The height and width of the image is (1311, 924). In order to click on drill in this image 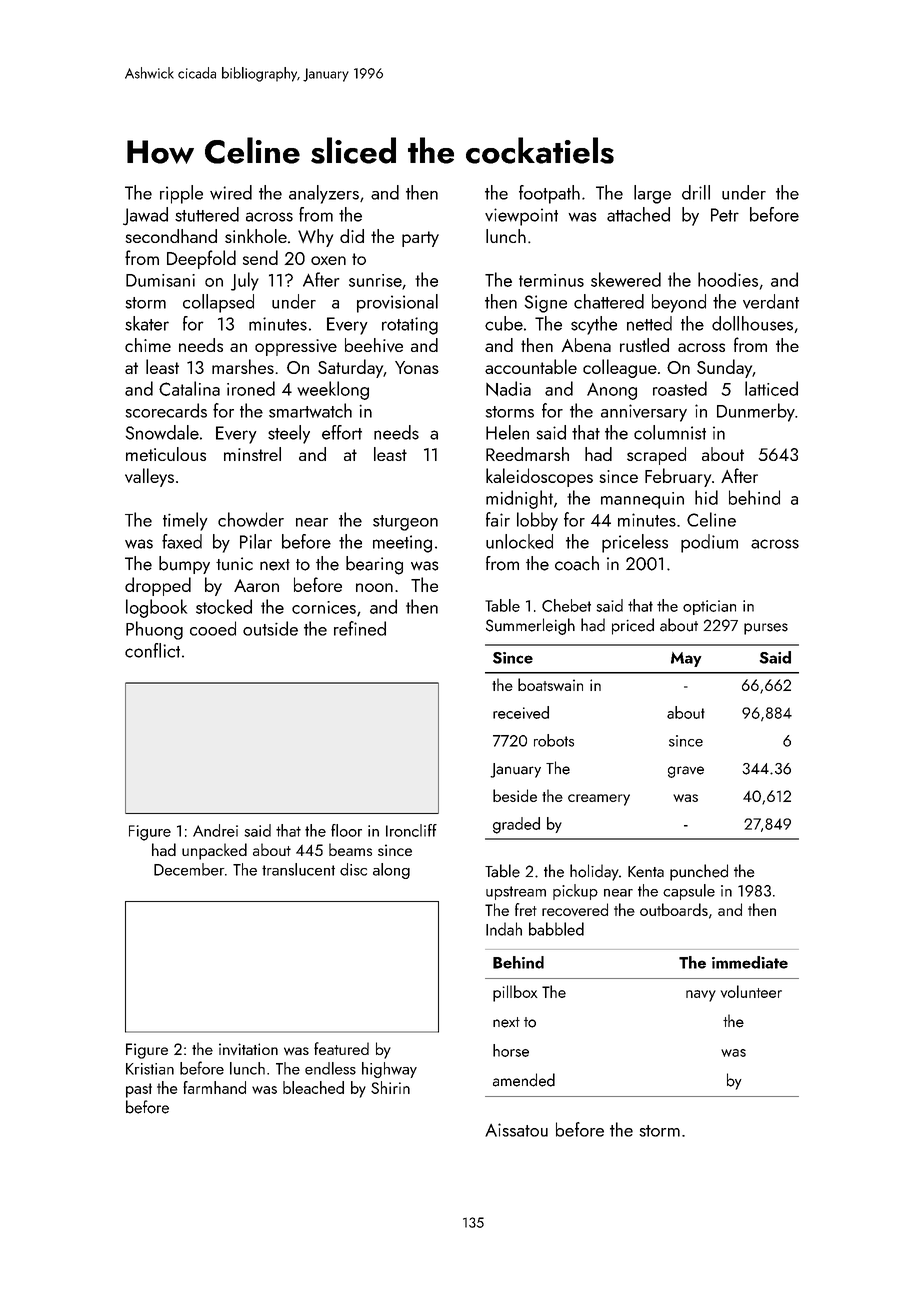, I will do `click(696, 192)`.
